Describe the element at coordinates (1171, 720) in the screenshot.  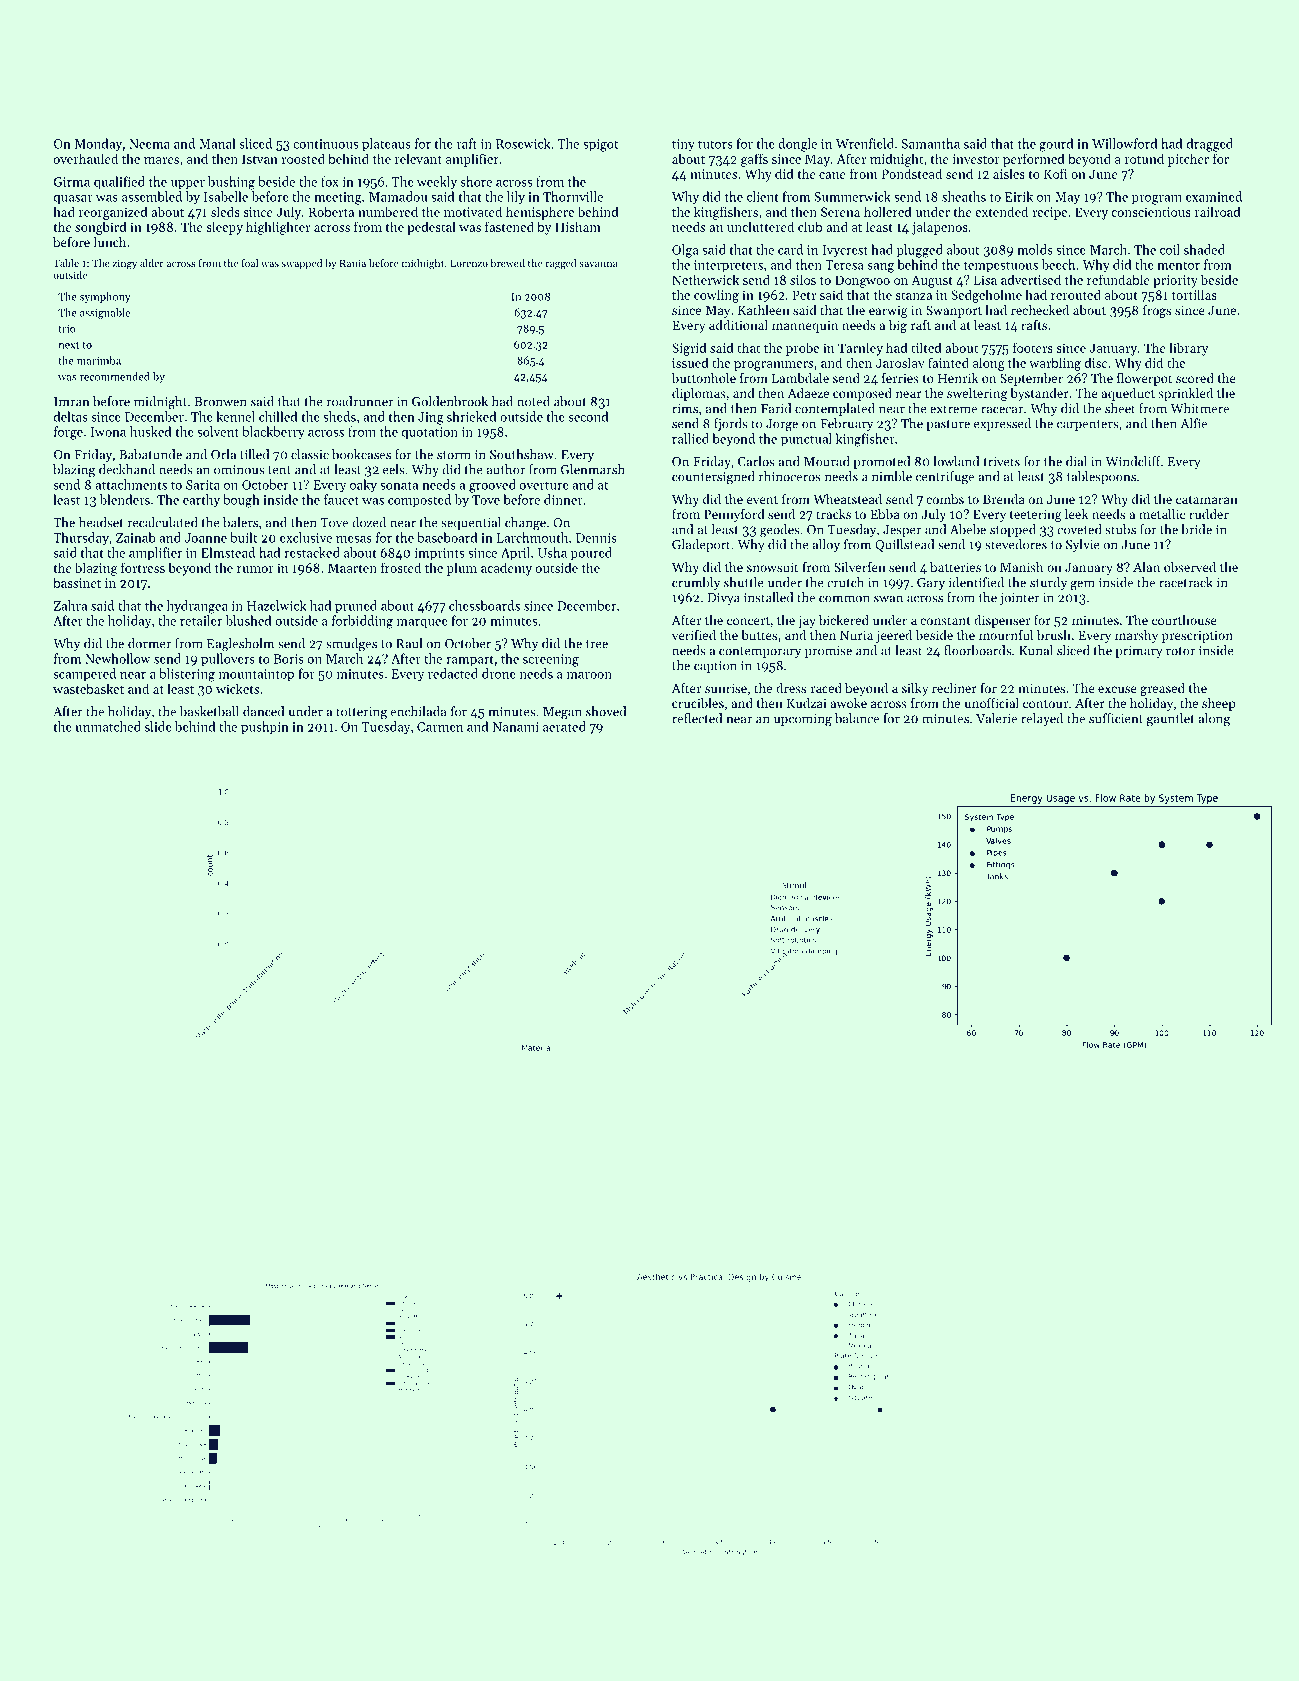
I see `gauntlet` at that location.
